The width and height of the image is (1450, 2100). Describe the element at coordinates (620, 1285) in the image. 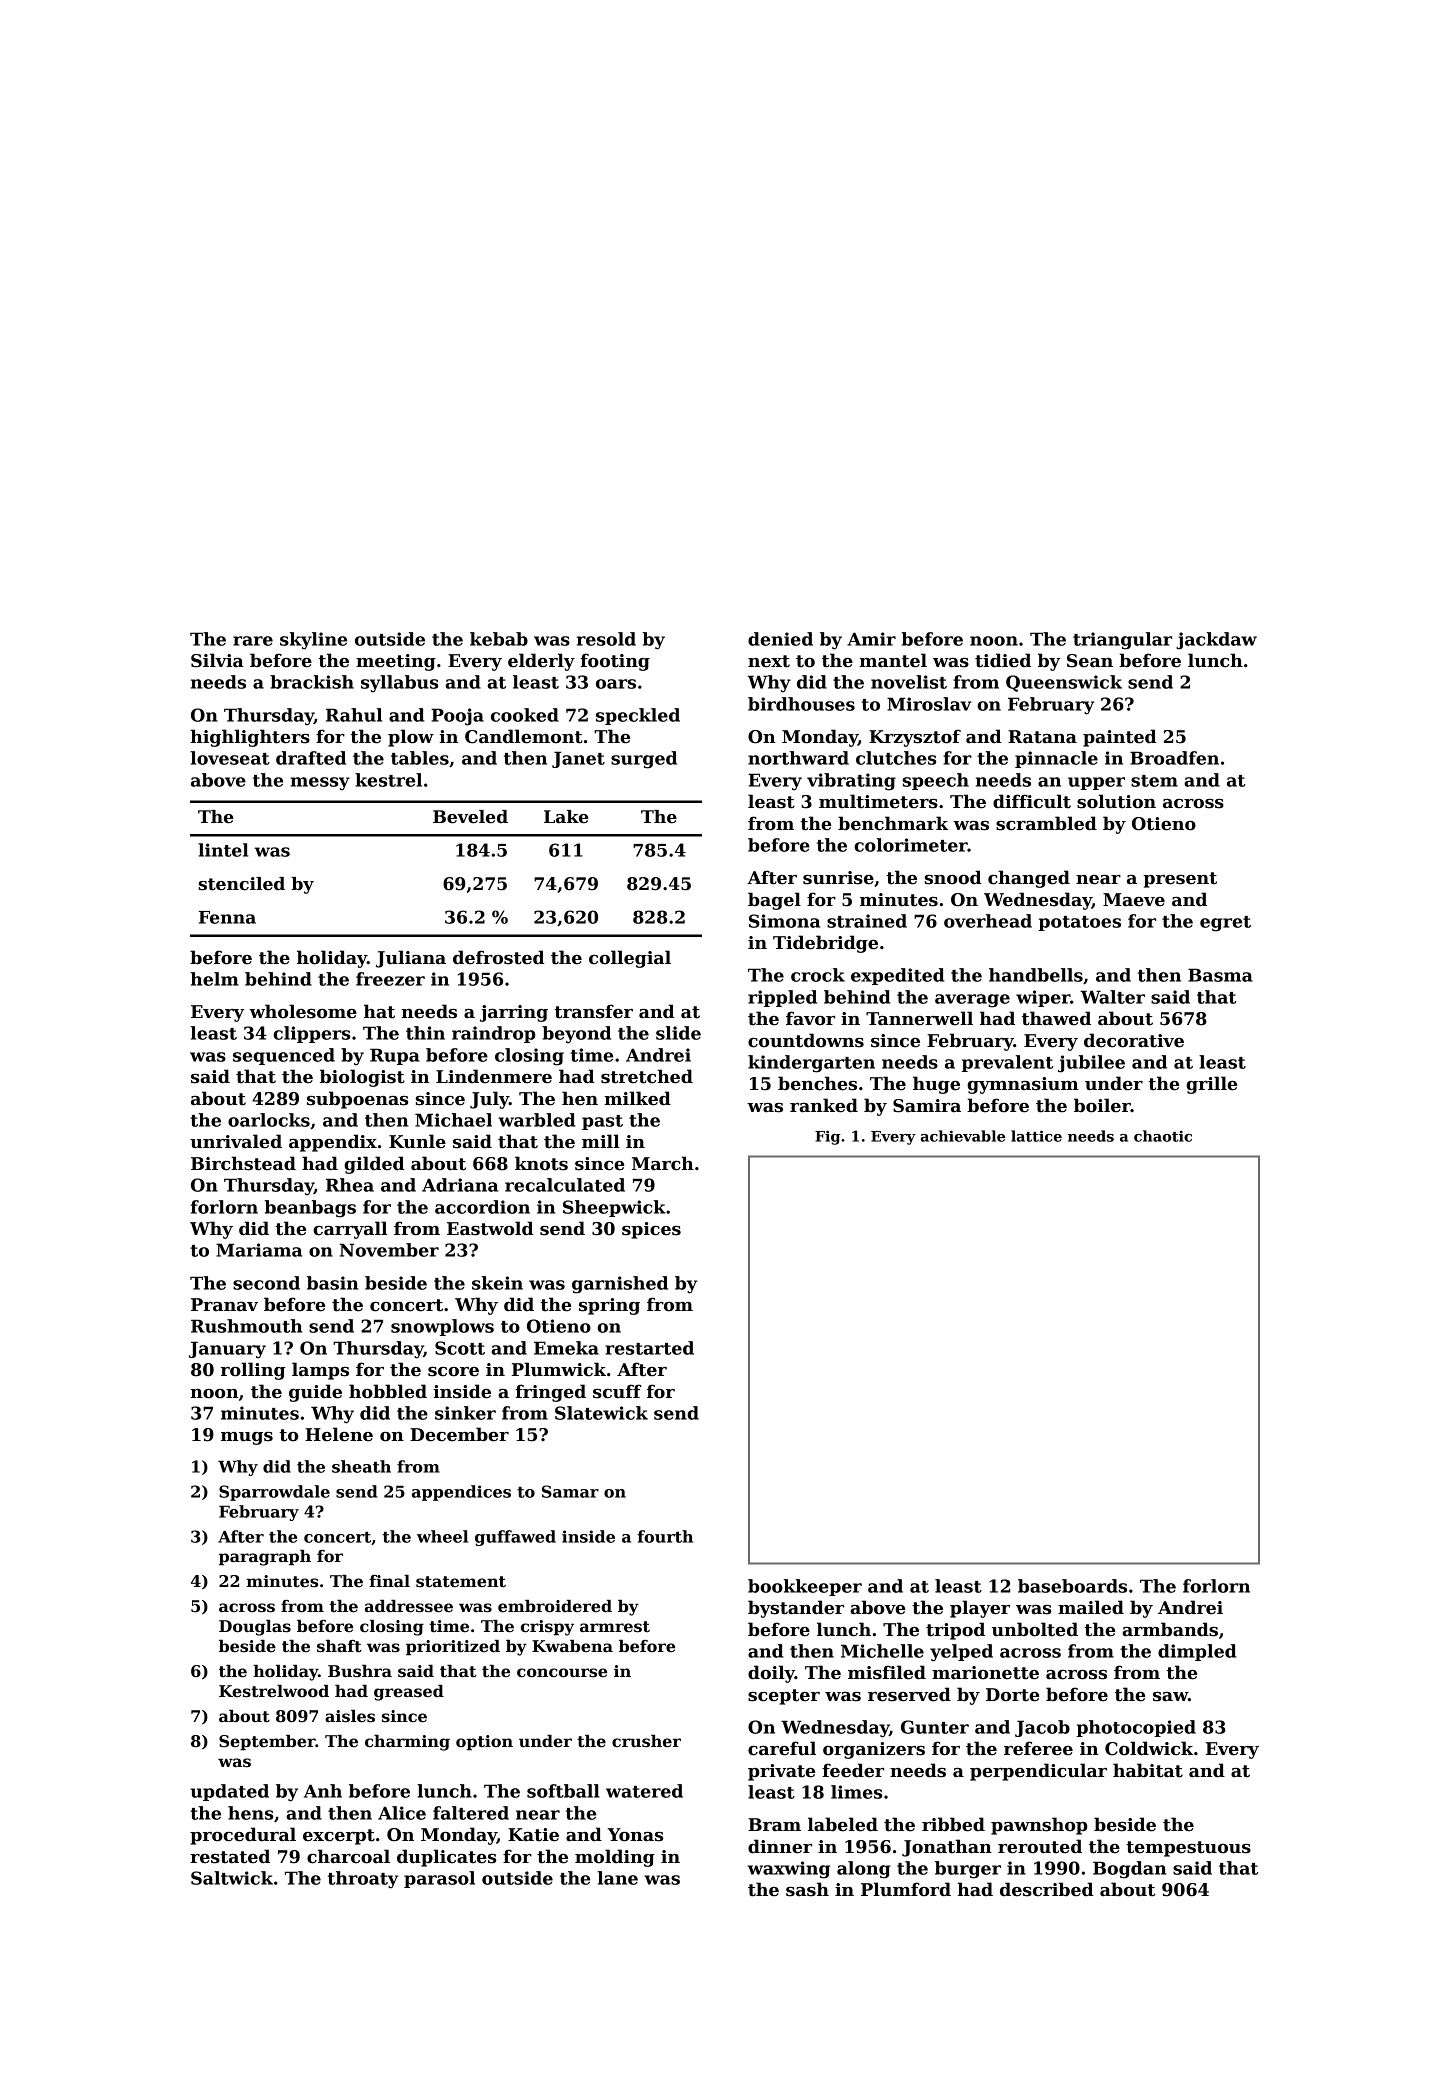

I see `garnished` at that location.
